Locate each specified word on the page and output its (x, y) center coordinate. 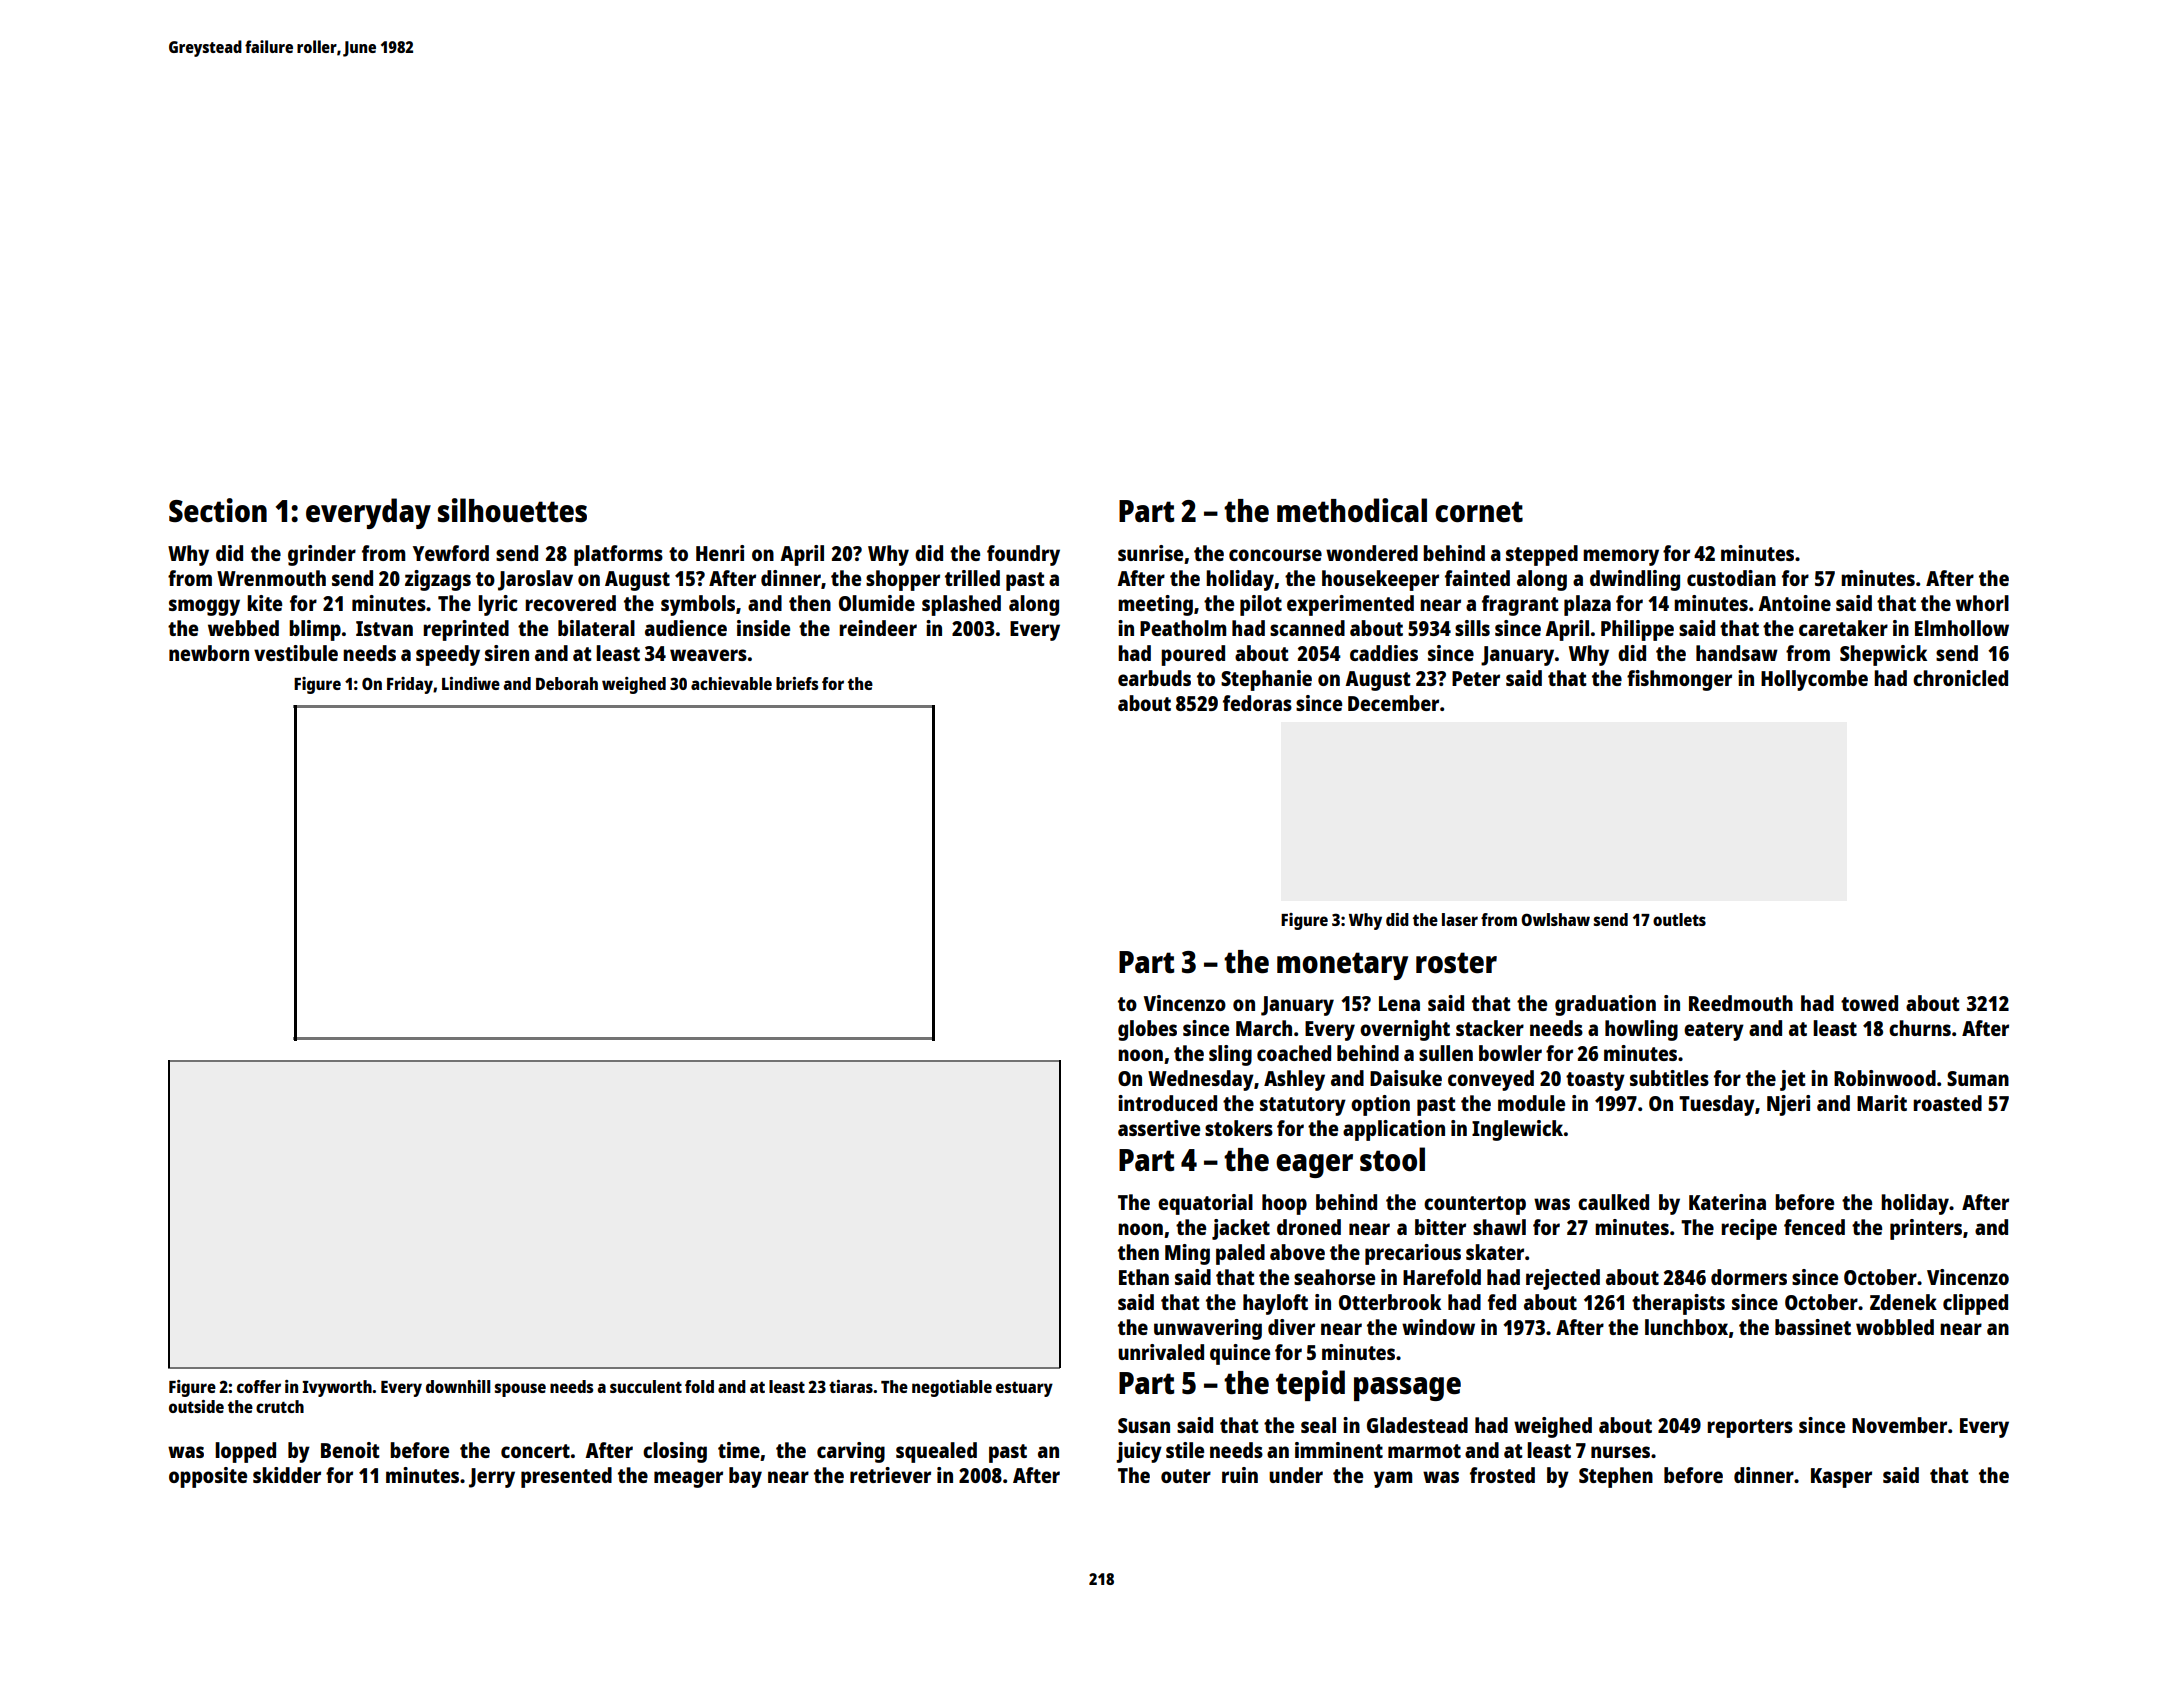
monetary (1342, 966)
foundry (1023, 555)
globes (1147, 1030)
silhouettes (512, 510)
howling (1641, 1030)
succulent (646, 1386)
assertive (1159, 1128)
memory (1621, 557)
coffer (259, 1386)
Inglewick (1517, 1130)
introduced (1167, 1103)
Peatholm (1183, 628)
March (1264, 1028)
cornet (1479, 511)
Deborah (567, 683)
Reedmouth (1741, 1003)
